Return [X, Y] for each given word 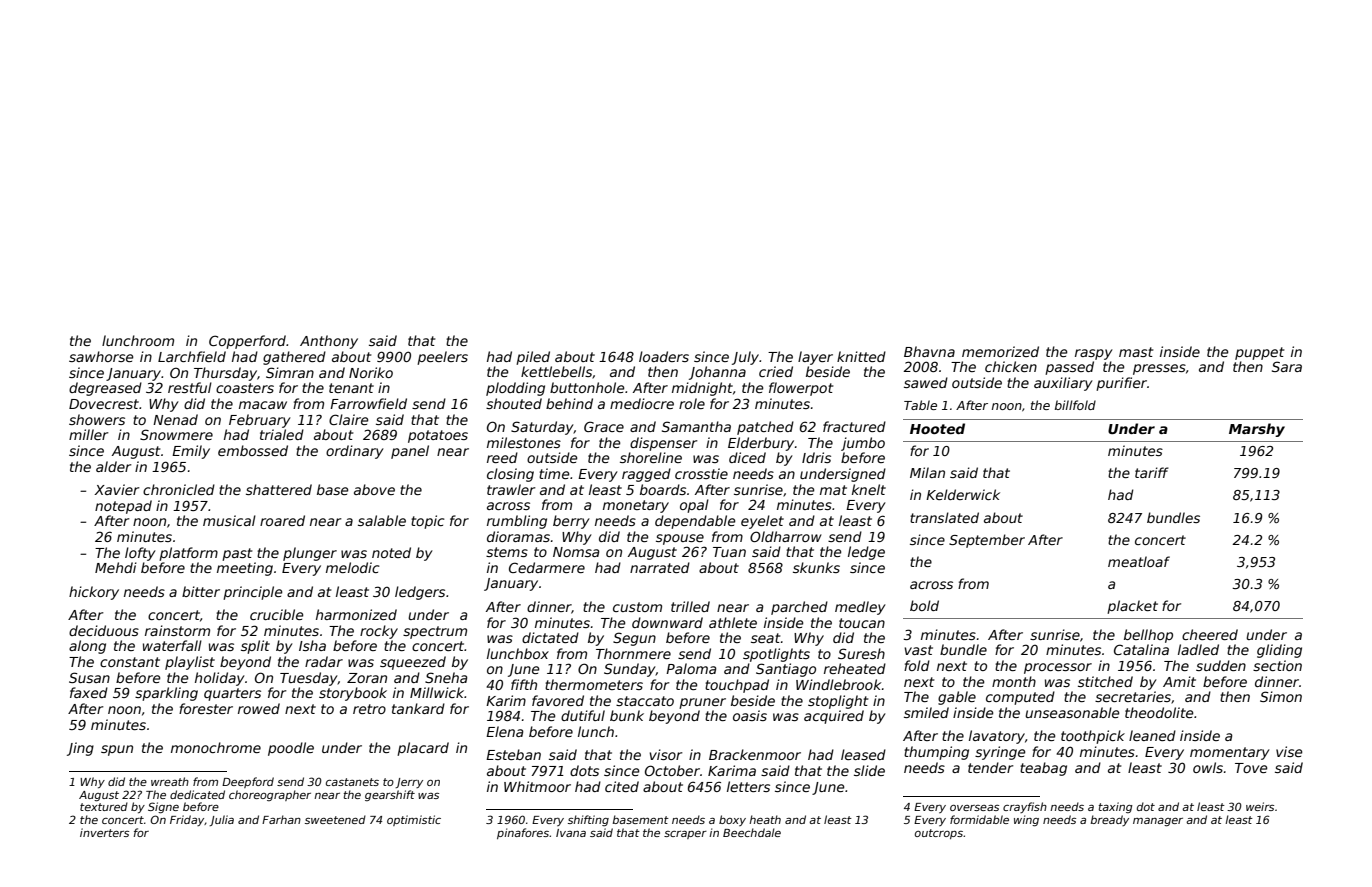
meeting [245, 569]
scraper [685, 835]
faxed [89, 692]
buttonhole [587, 387]
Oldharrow [786, 536]
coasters [245, 388]
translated [944, 517]
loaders [664, 356]
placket [1132, 607]
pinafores [523, 833]
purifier [1121, 384]
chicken [1011, 366]
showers [97, 419]
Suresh [861, 653]
